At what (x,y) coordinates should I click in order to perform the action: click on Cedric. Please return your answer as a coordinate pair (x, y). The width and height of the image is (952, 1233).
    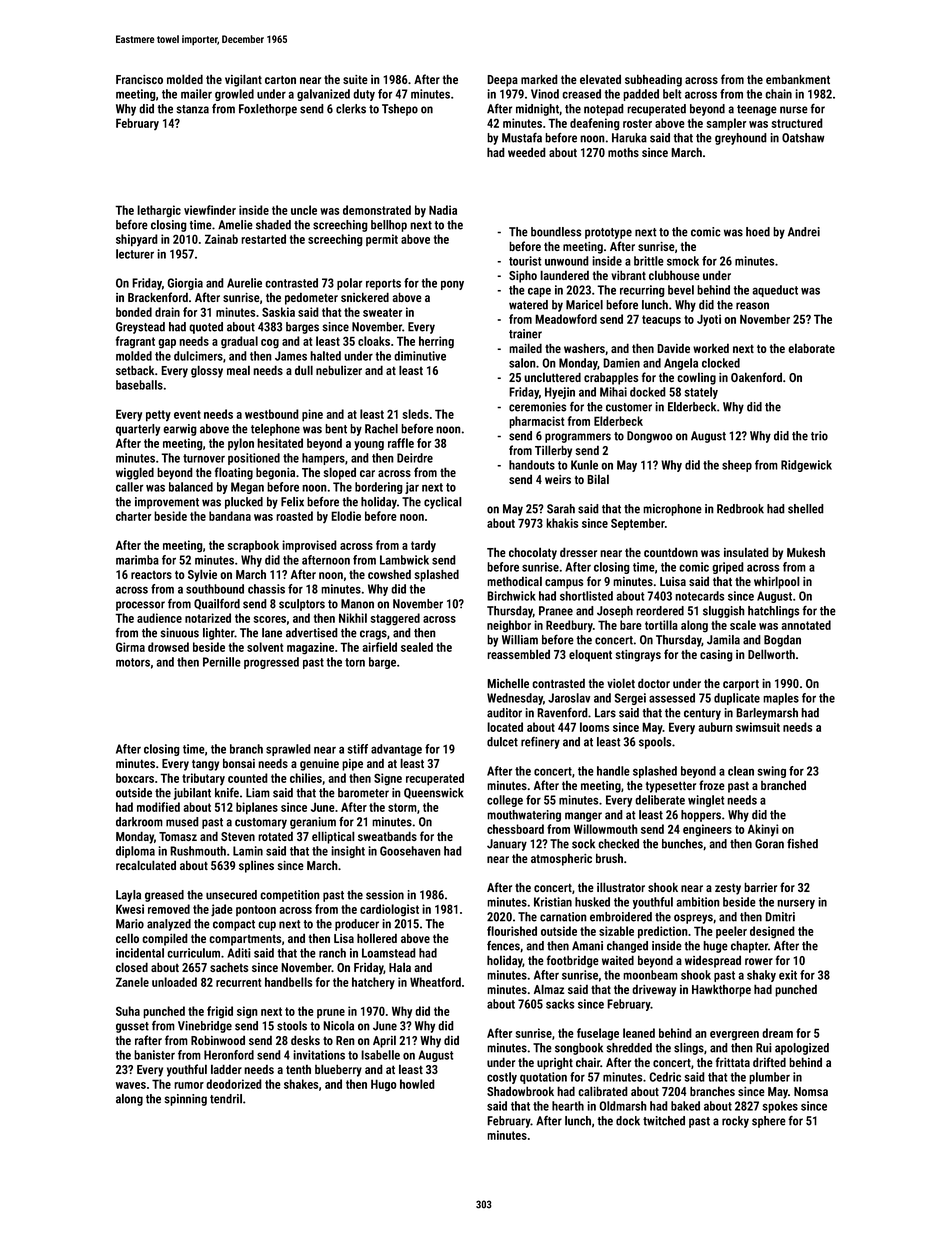
    Looking at the image, I should click on (665, 1077).
